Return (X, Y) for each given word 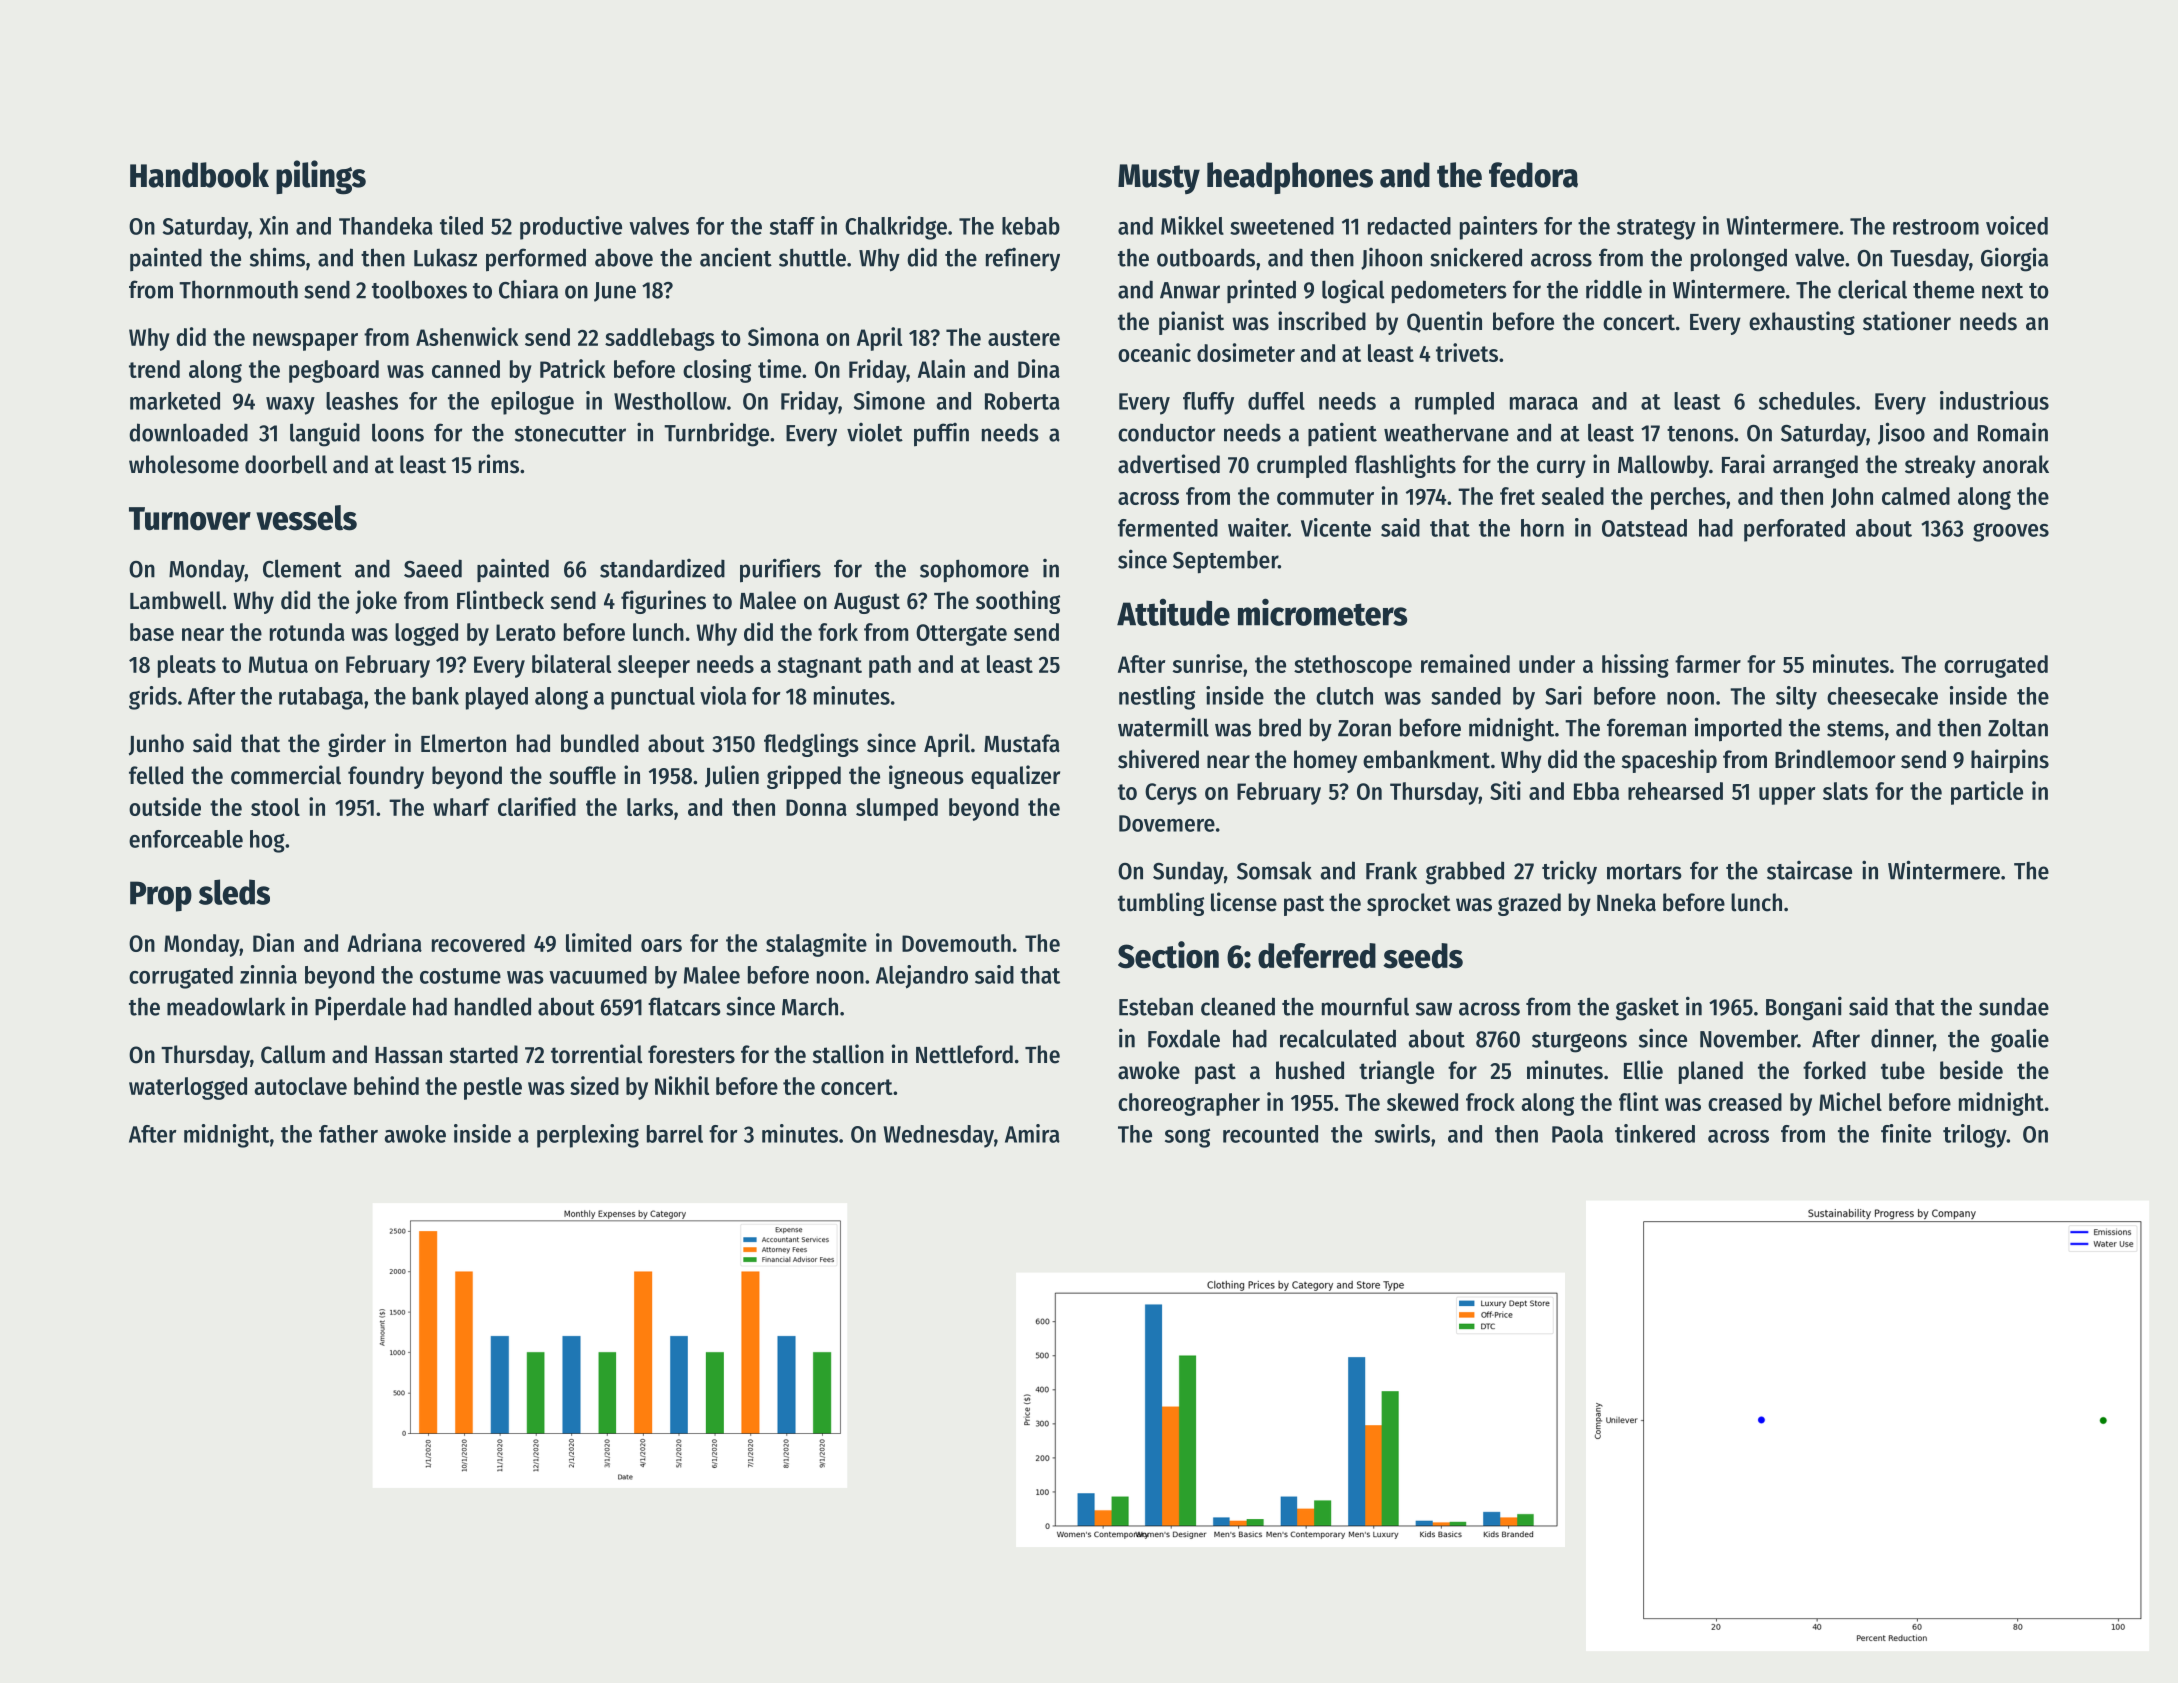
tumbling (1161, 904)
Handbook (199, 175)
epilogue (532, 403)
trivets (1467, 352)
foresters (691, 1054)
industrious (1994, 400)
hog (267, 841)
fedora (1533, 175)
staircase (1809, 870)
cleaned (1238, 1006)
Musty (1159, 179)
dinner (1902, 1038)
